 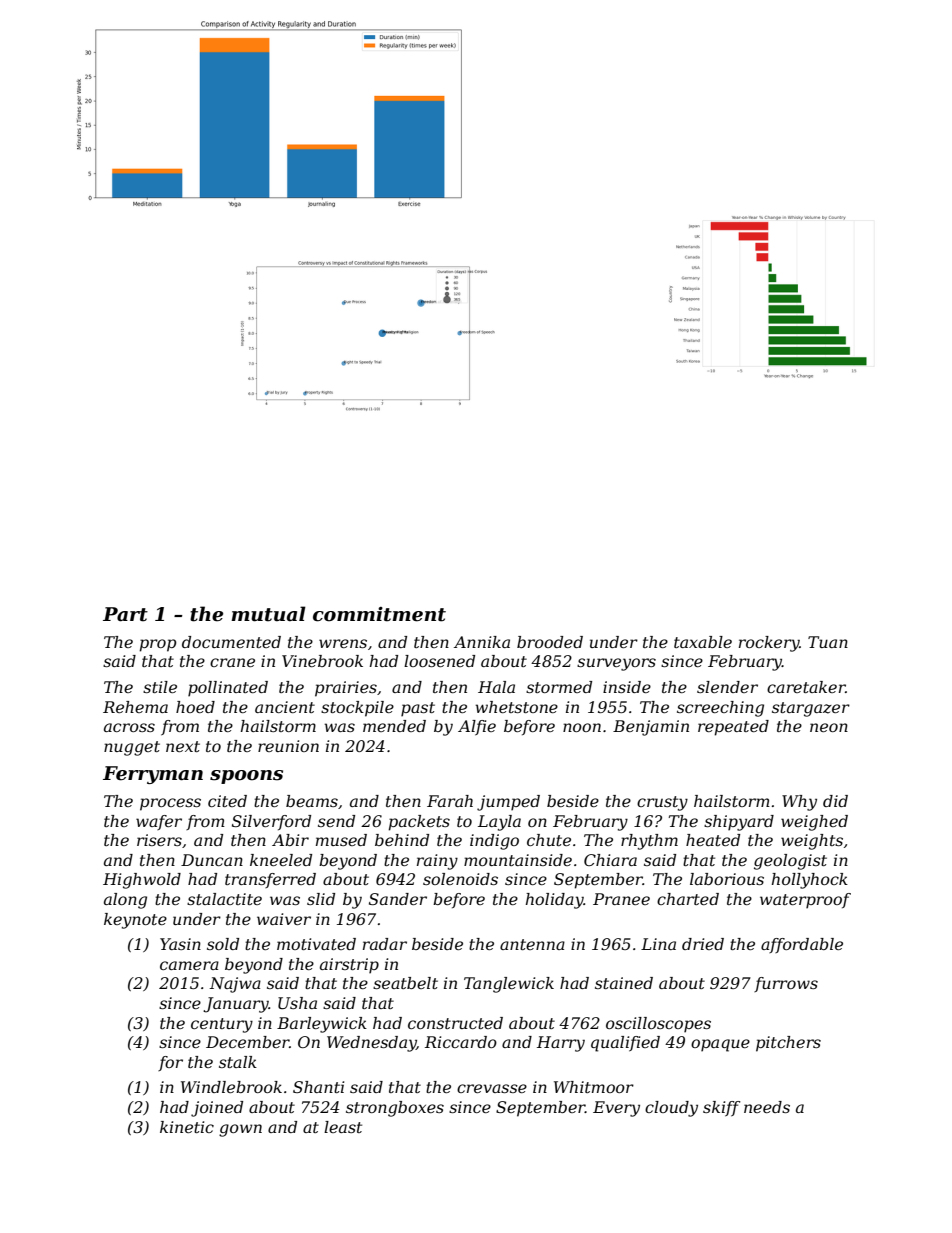 I want to click on stained, so click(x=624, y=983).
